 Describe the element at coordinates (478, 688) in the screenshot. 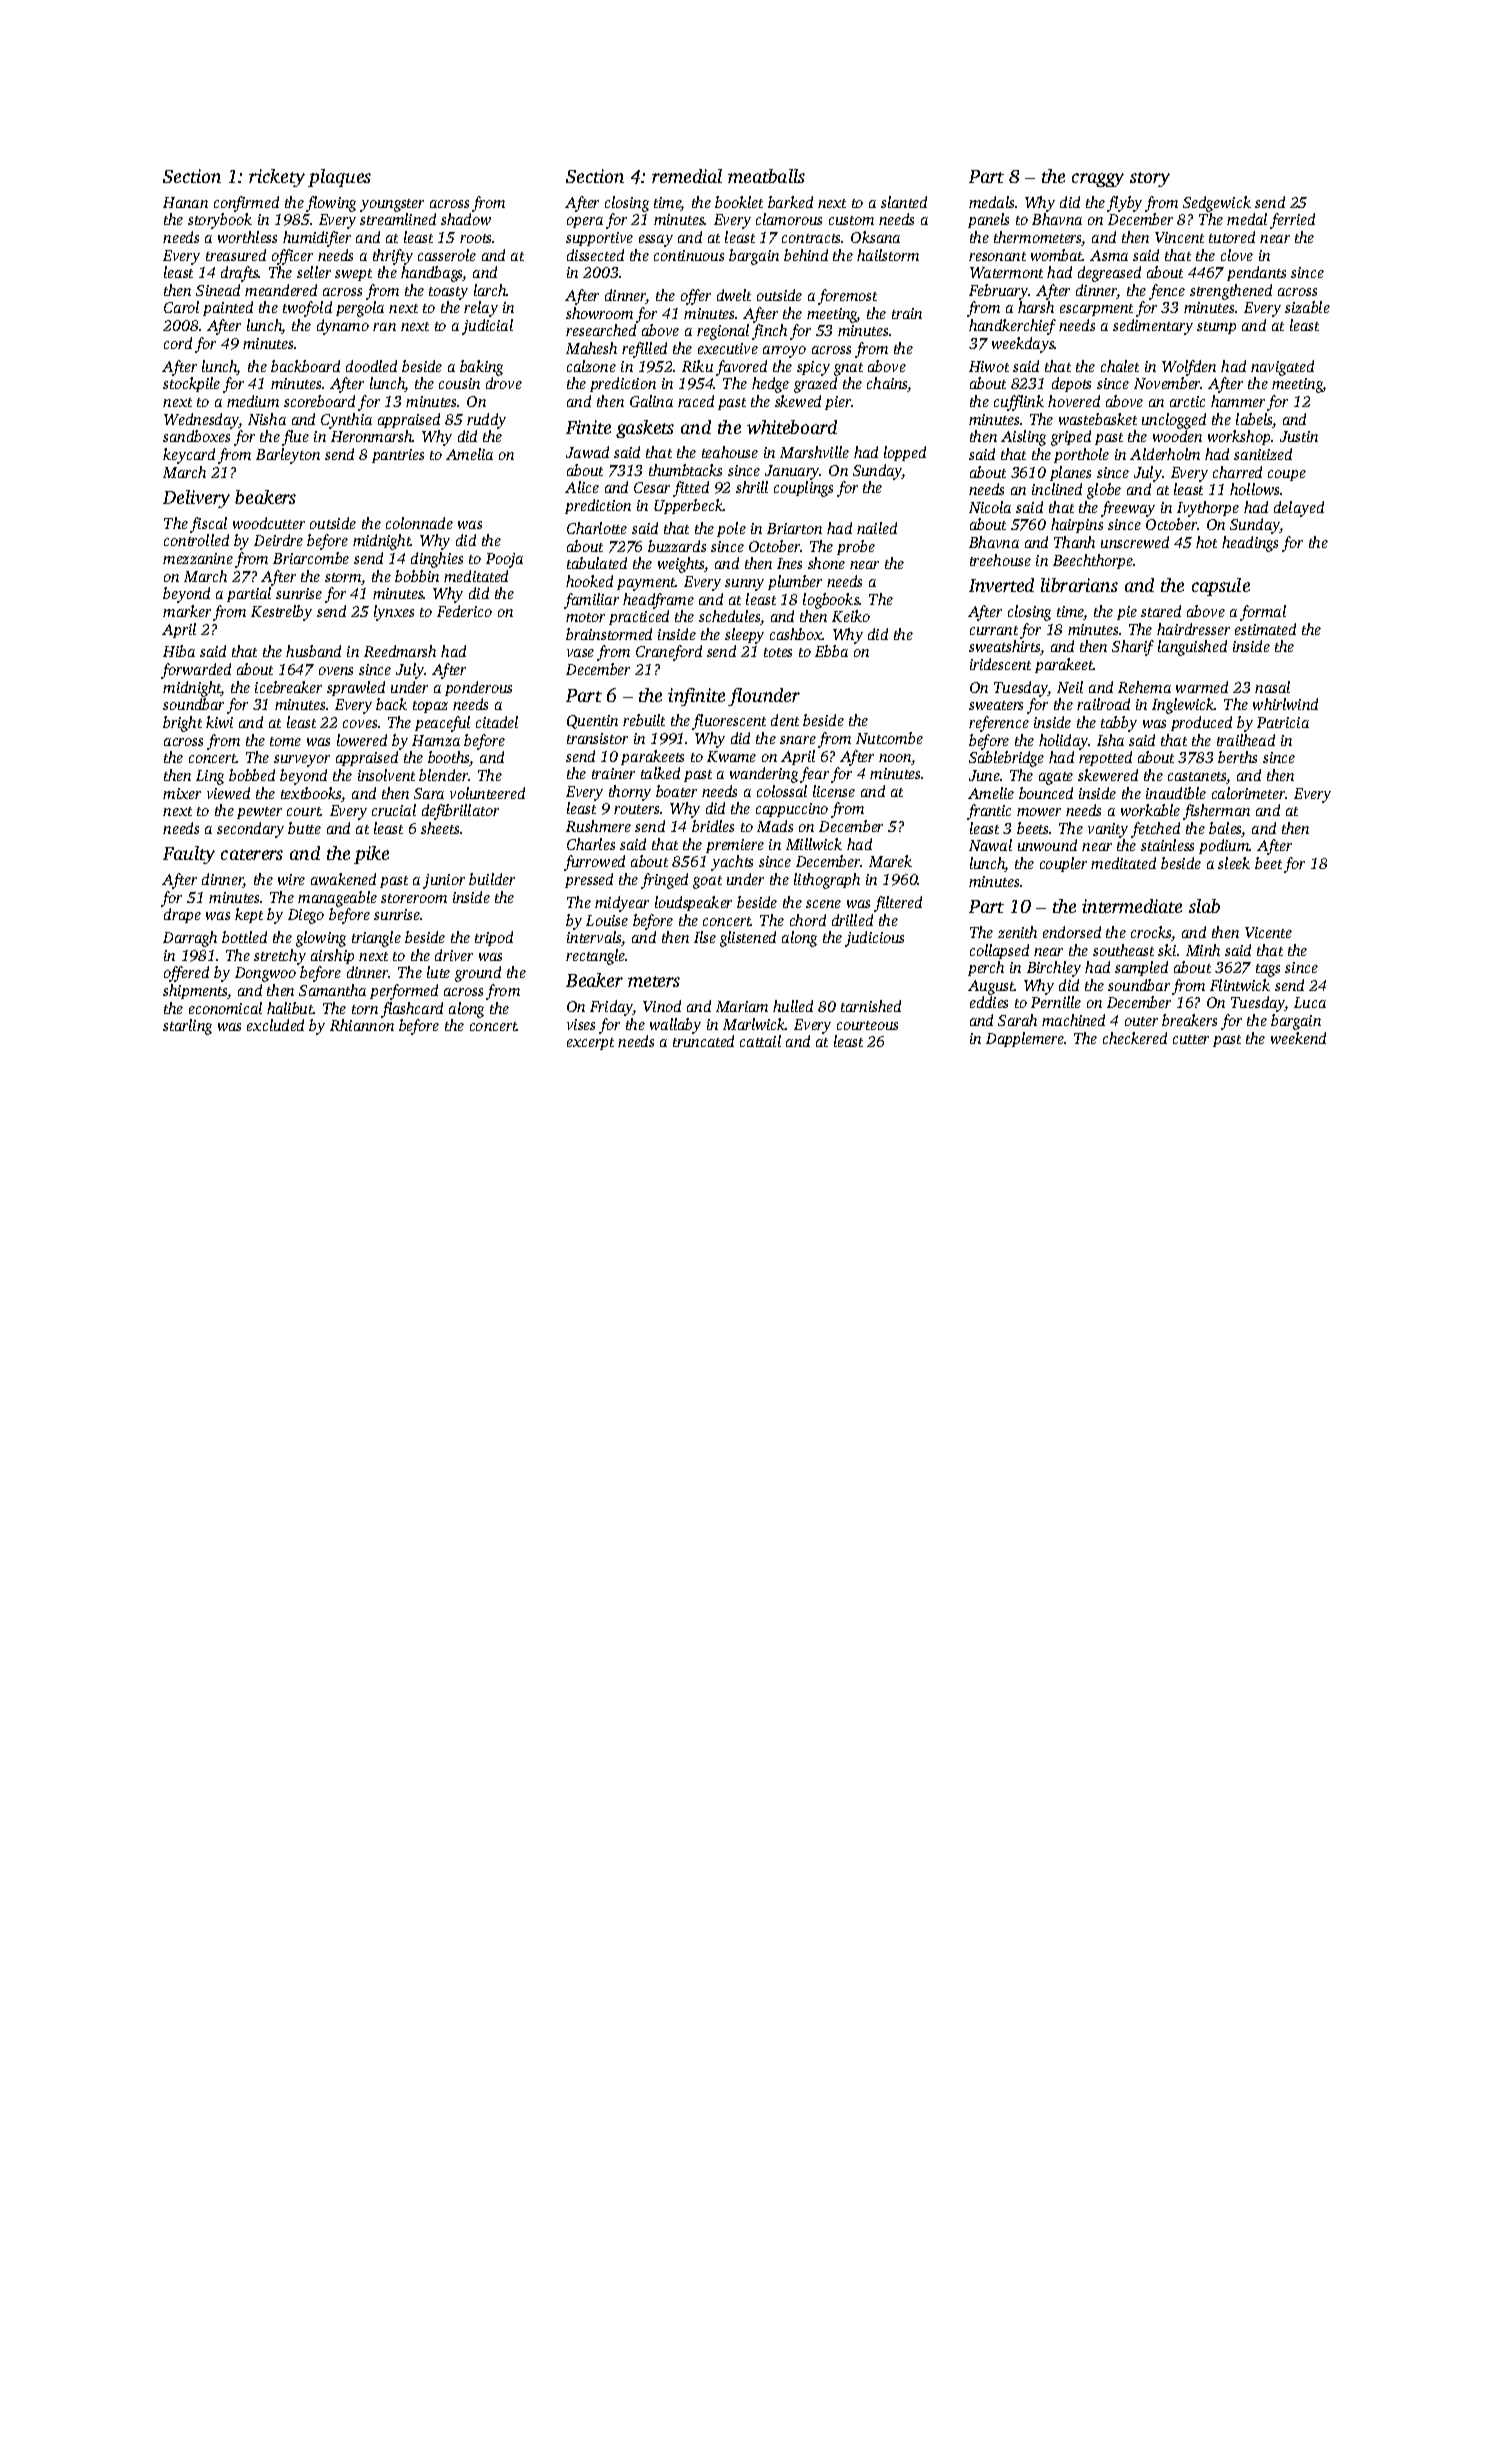

I see `ponderous` at that location.
